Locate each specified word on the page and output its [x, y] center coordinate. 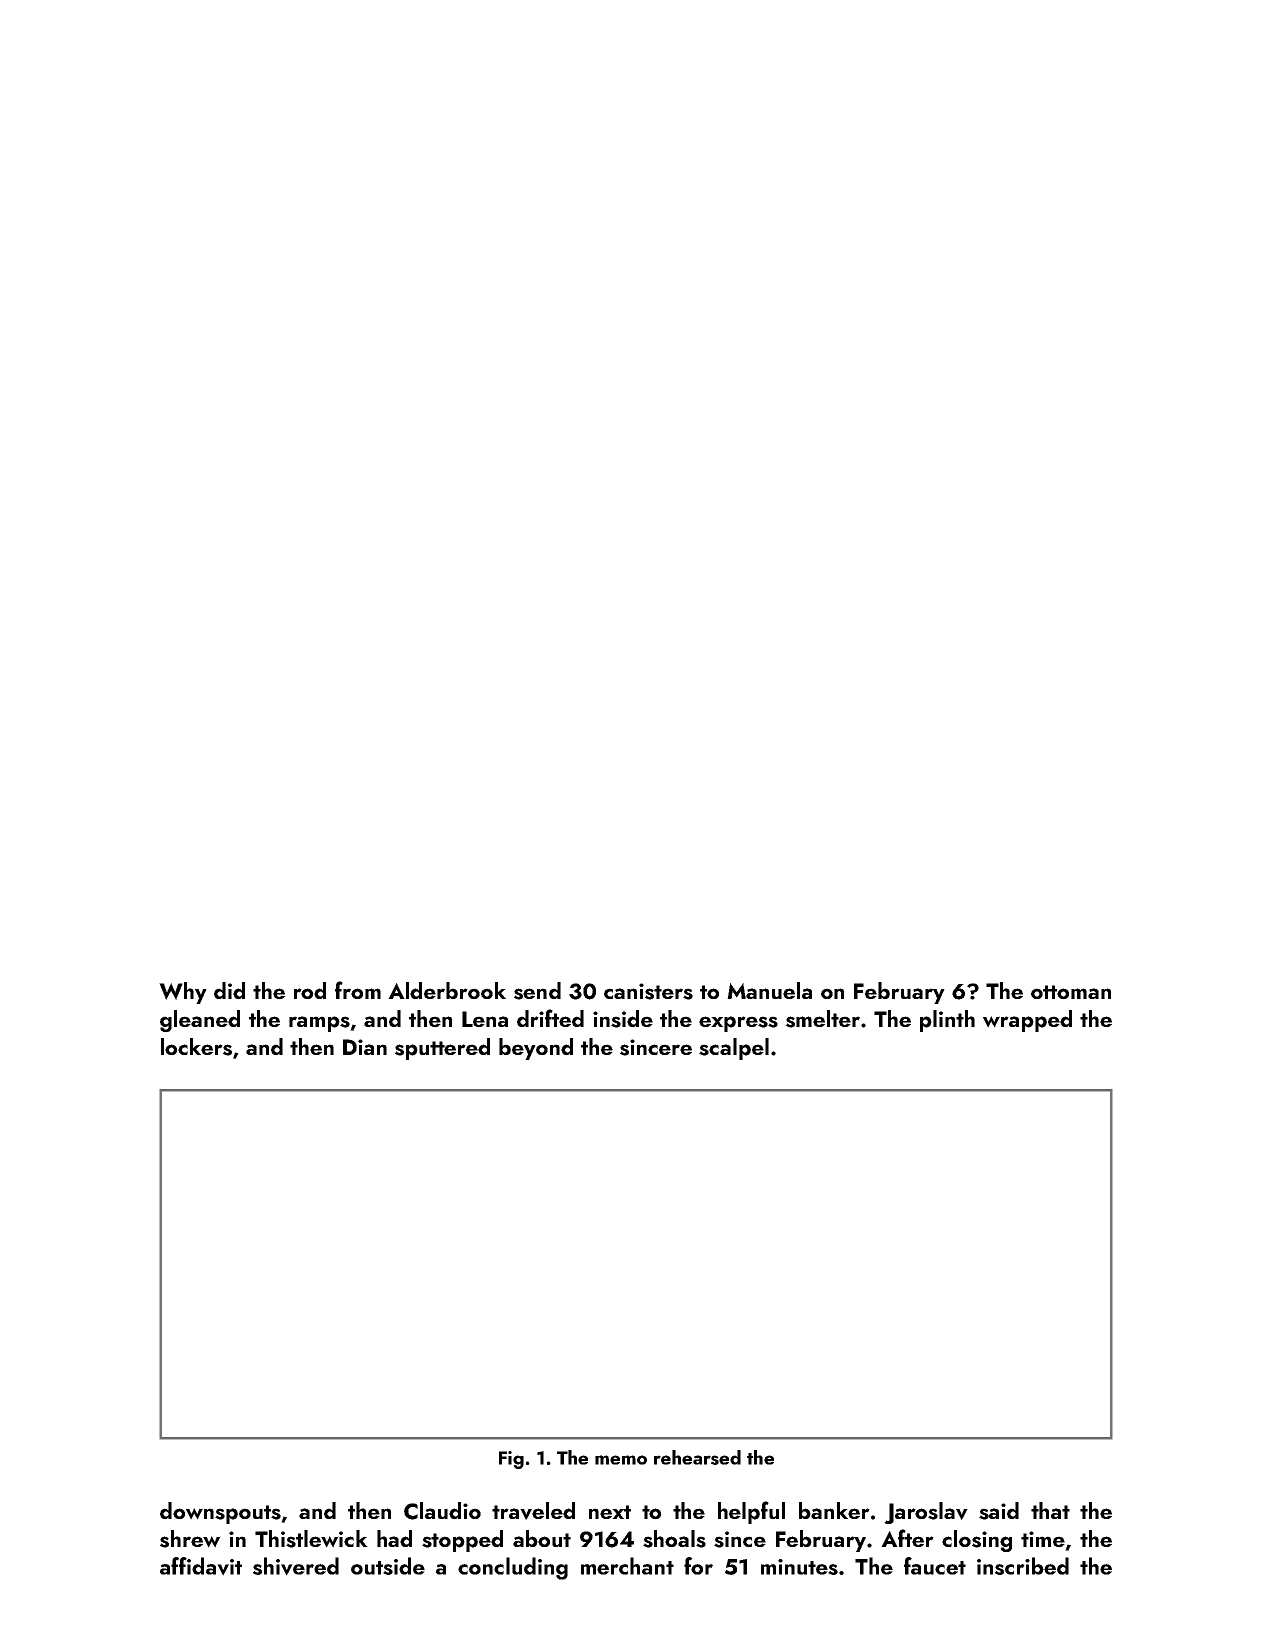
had [394, 1538]
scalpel [734, 1049]
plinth [947, 1021]
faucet [935, 1566]
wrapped [1027, 1021]
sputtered [442, 1049]
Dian [365, 1047]
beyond [536, 1049]
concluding [513, 1568]
